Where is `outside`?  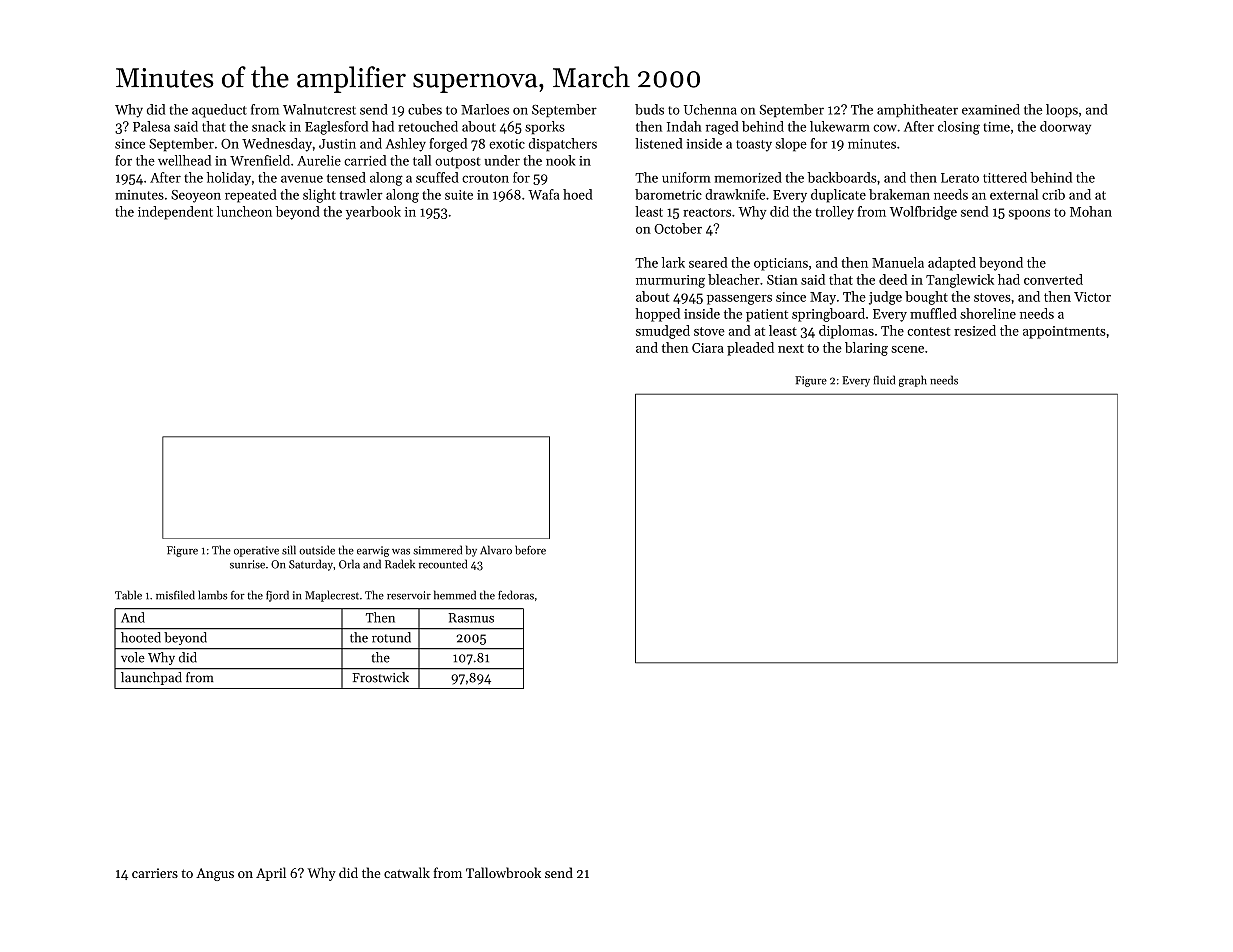
outside is located at coordinates (317, 550).
